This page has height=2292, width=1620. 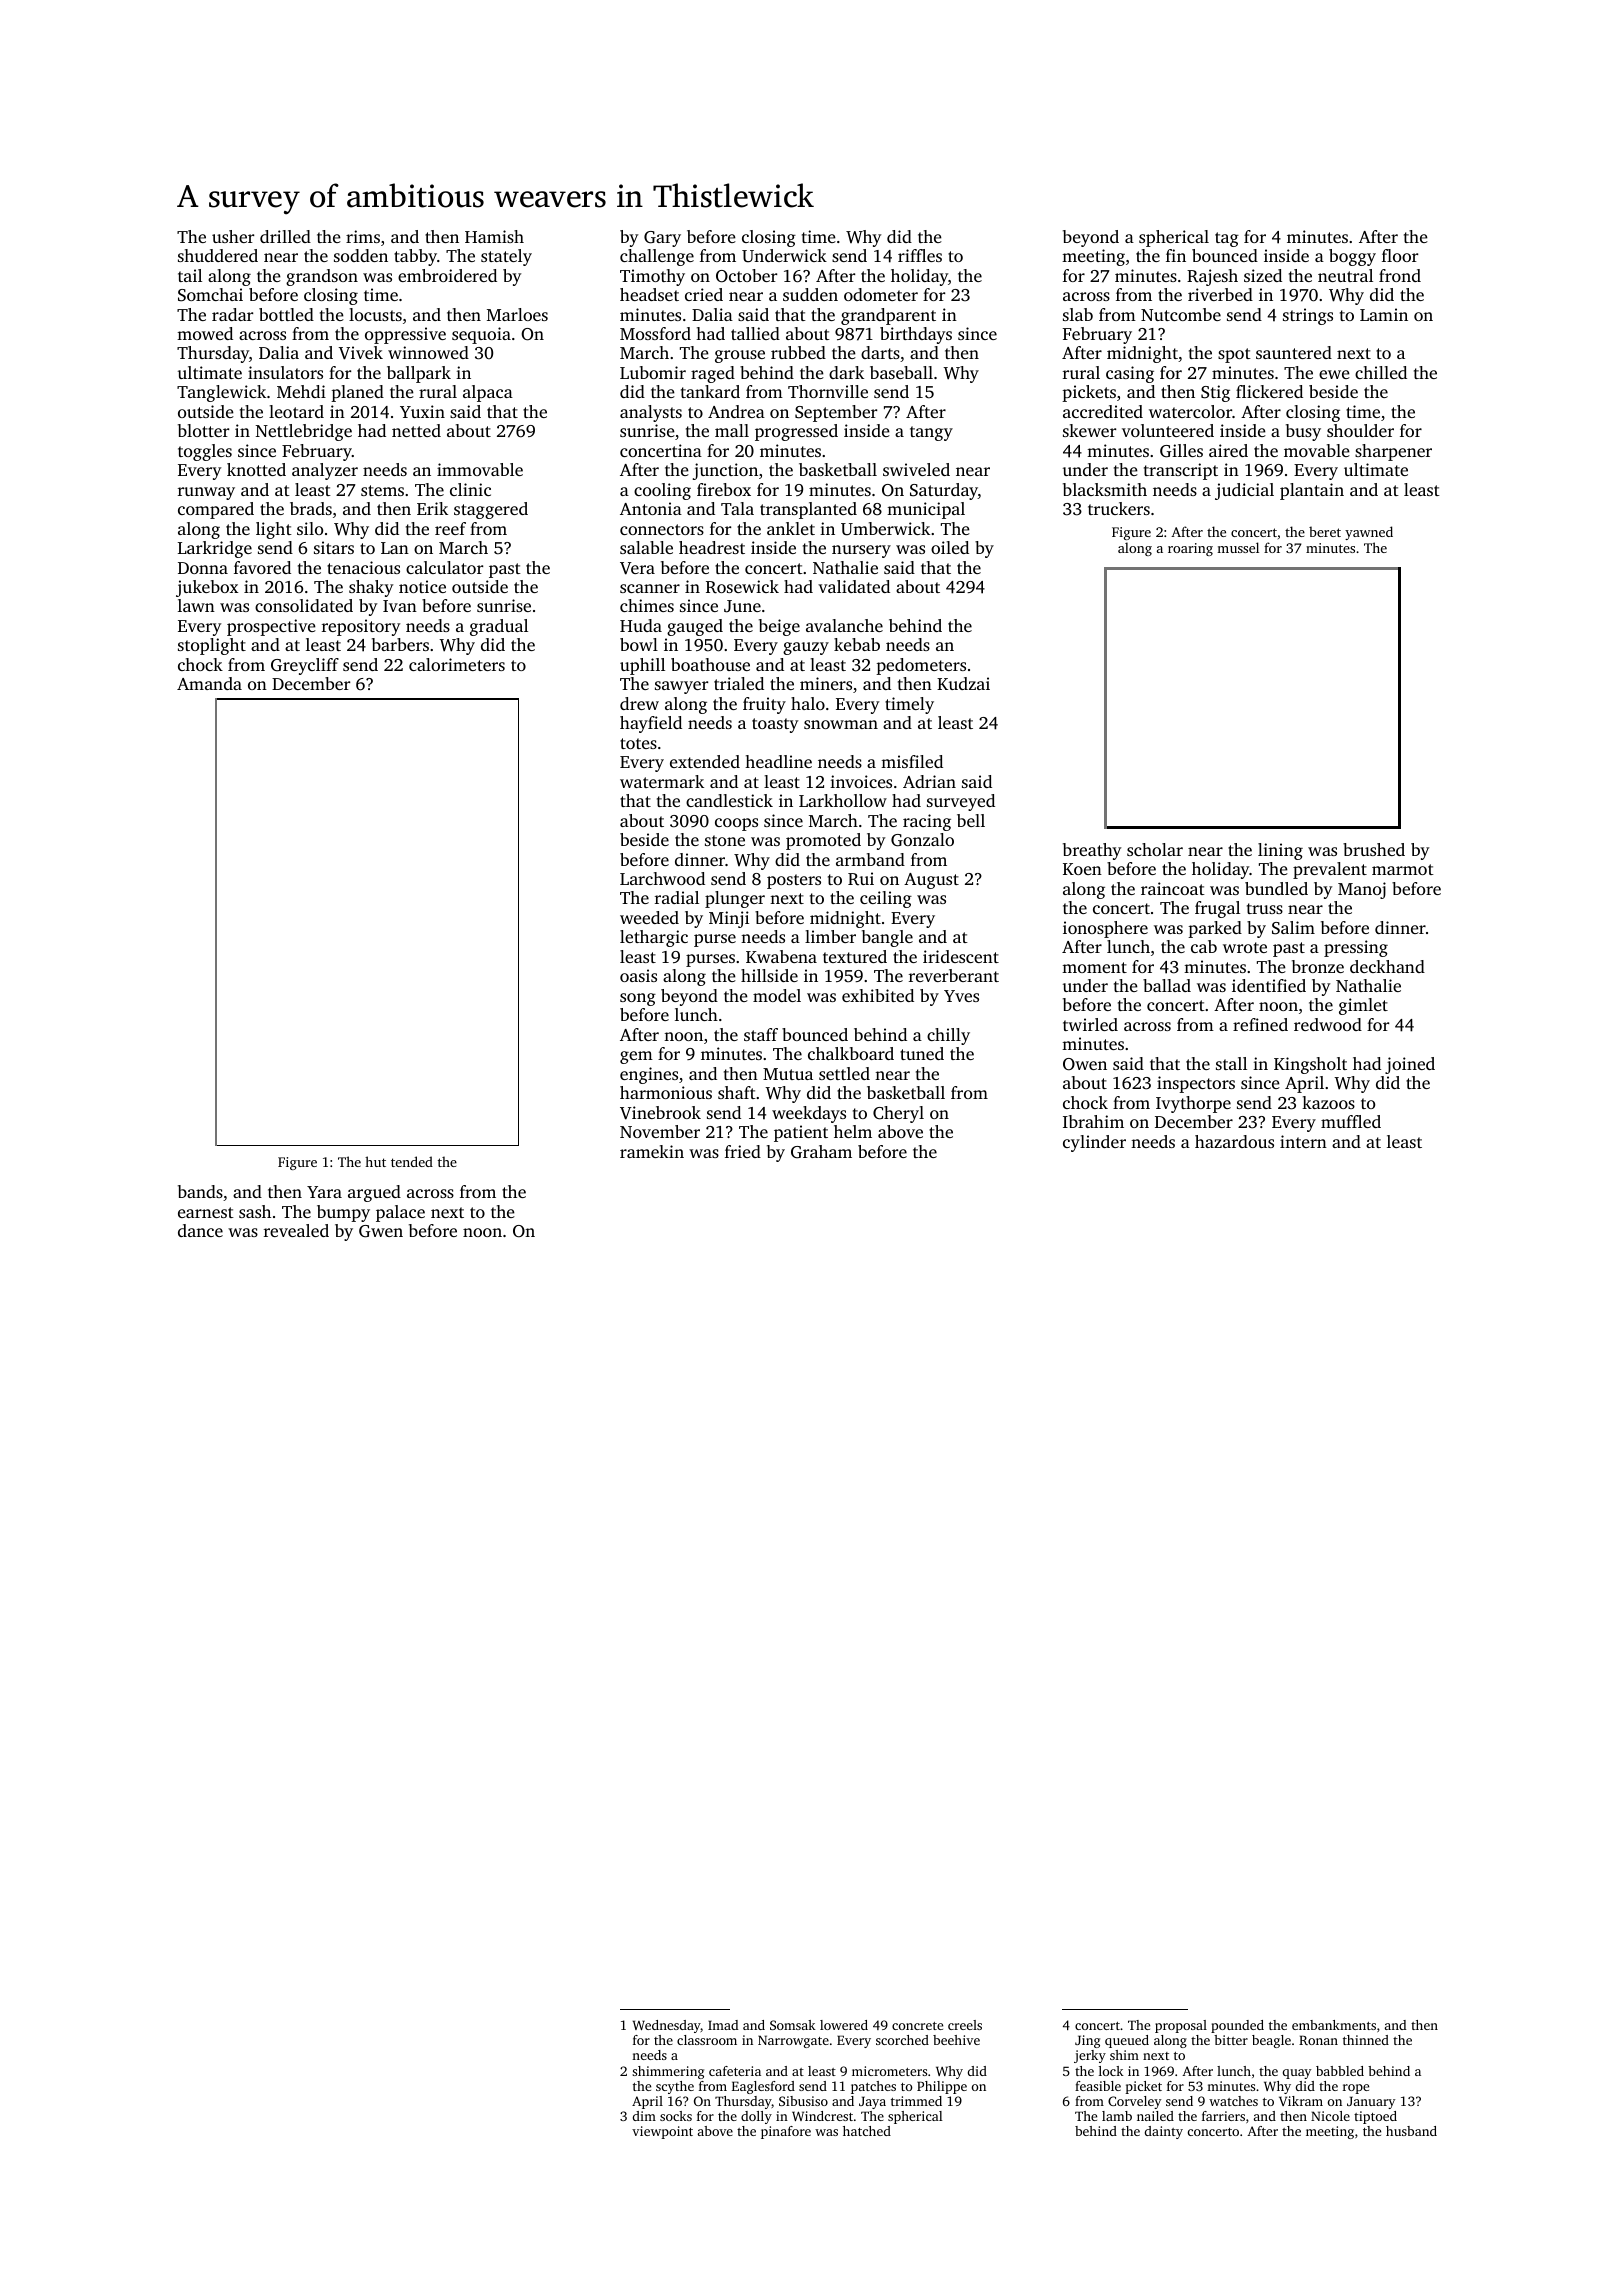 I want to click on Nettlebridge, so click(x=304, y=432).
